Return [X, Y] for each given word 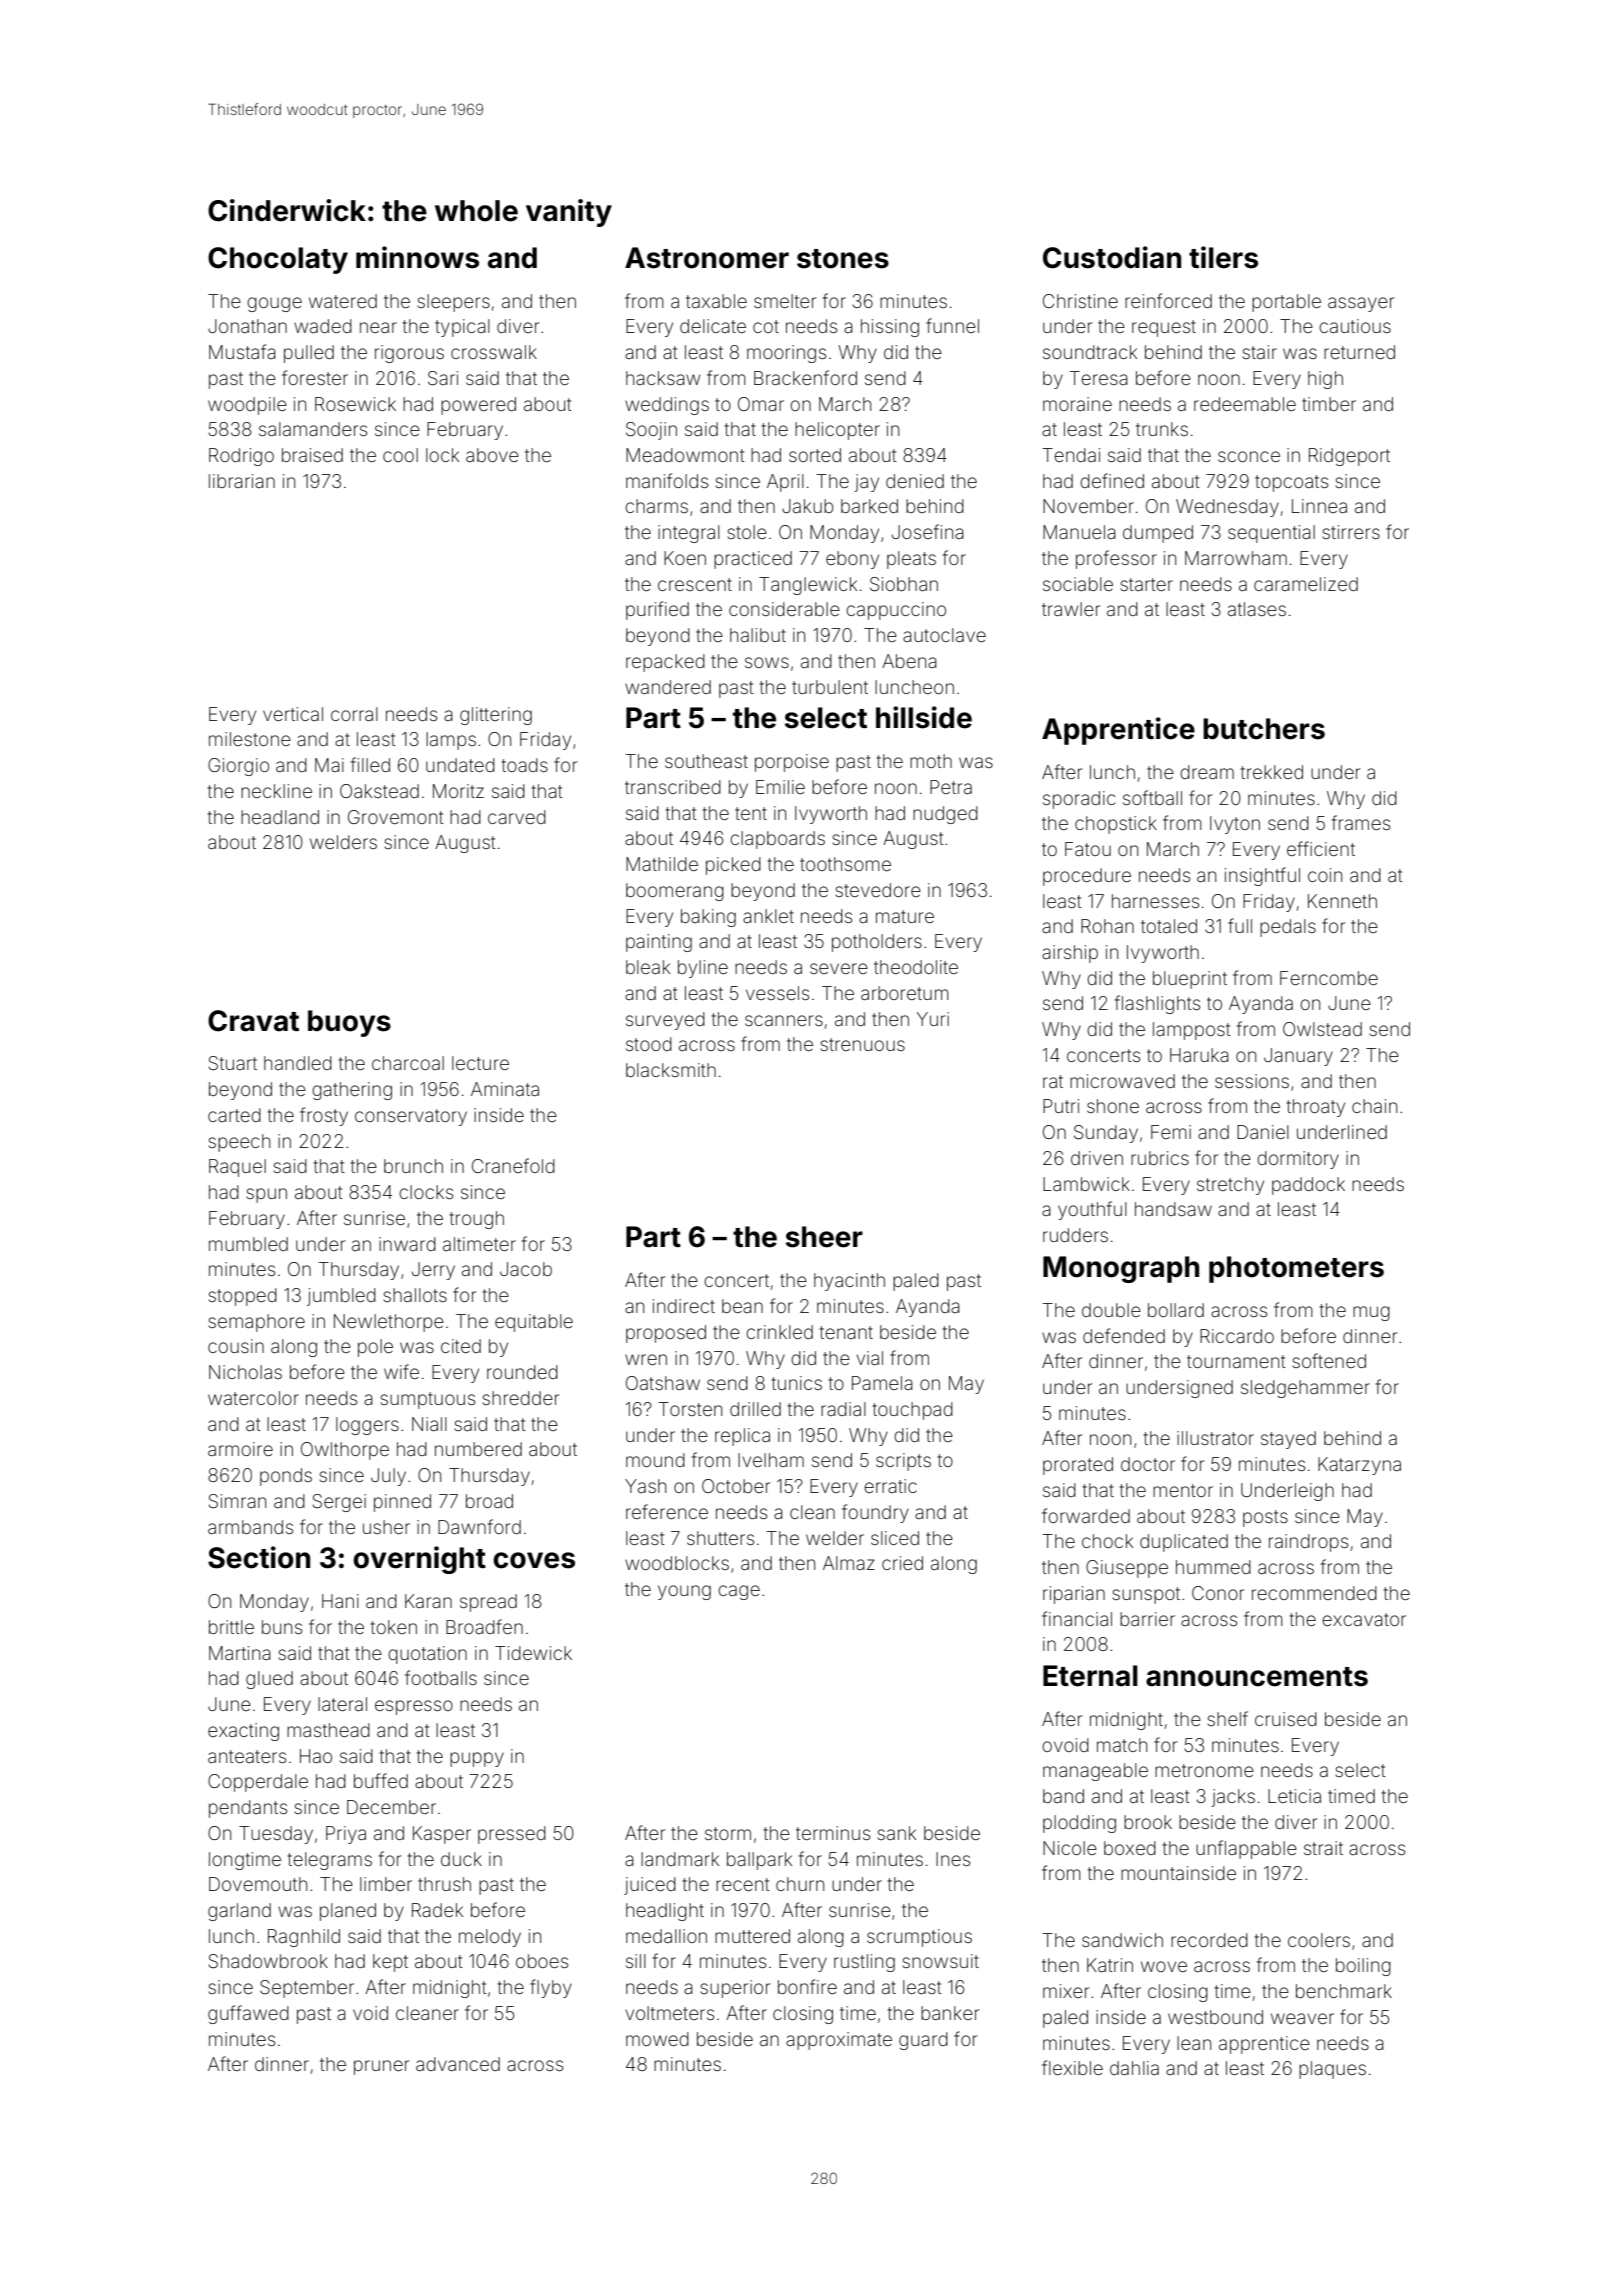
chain [1374, 1106]
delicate [713, 326]
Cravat [253, 1021]
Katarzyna [1359, 1466]
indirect [684, 1306]
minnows [417, 257]
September [307, 1989]
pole [375, 1348]
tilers [1223, 257]
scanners [784, 1020]
